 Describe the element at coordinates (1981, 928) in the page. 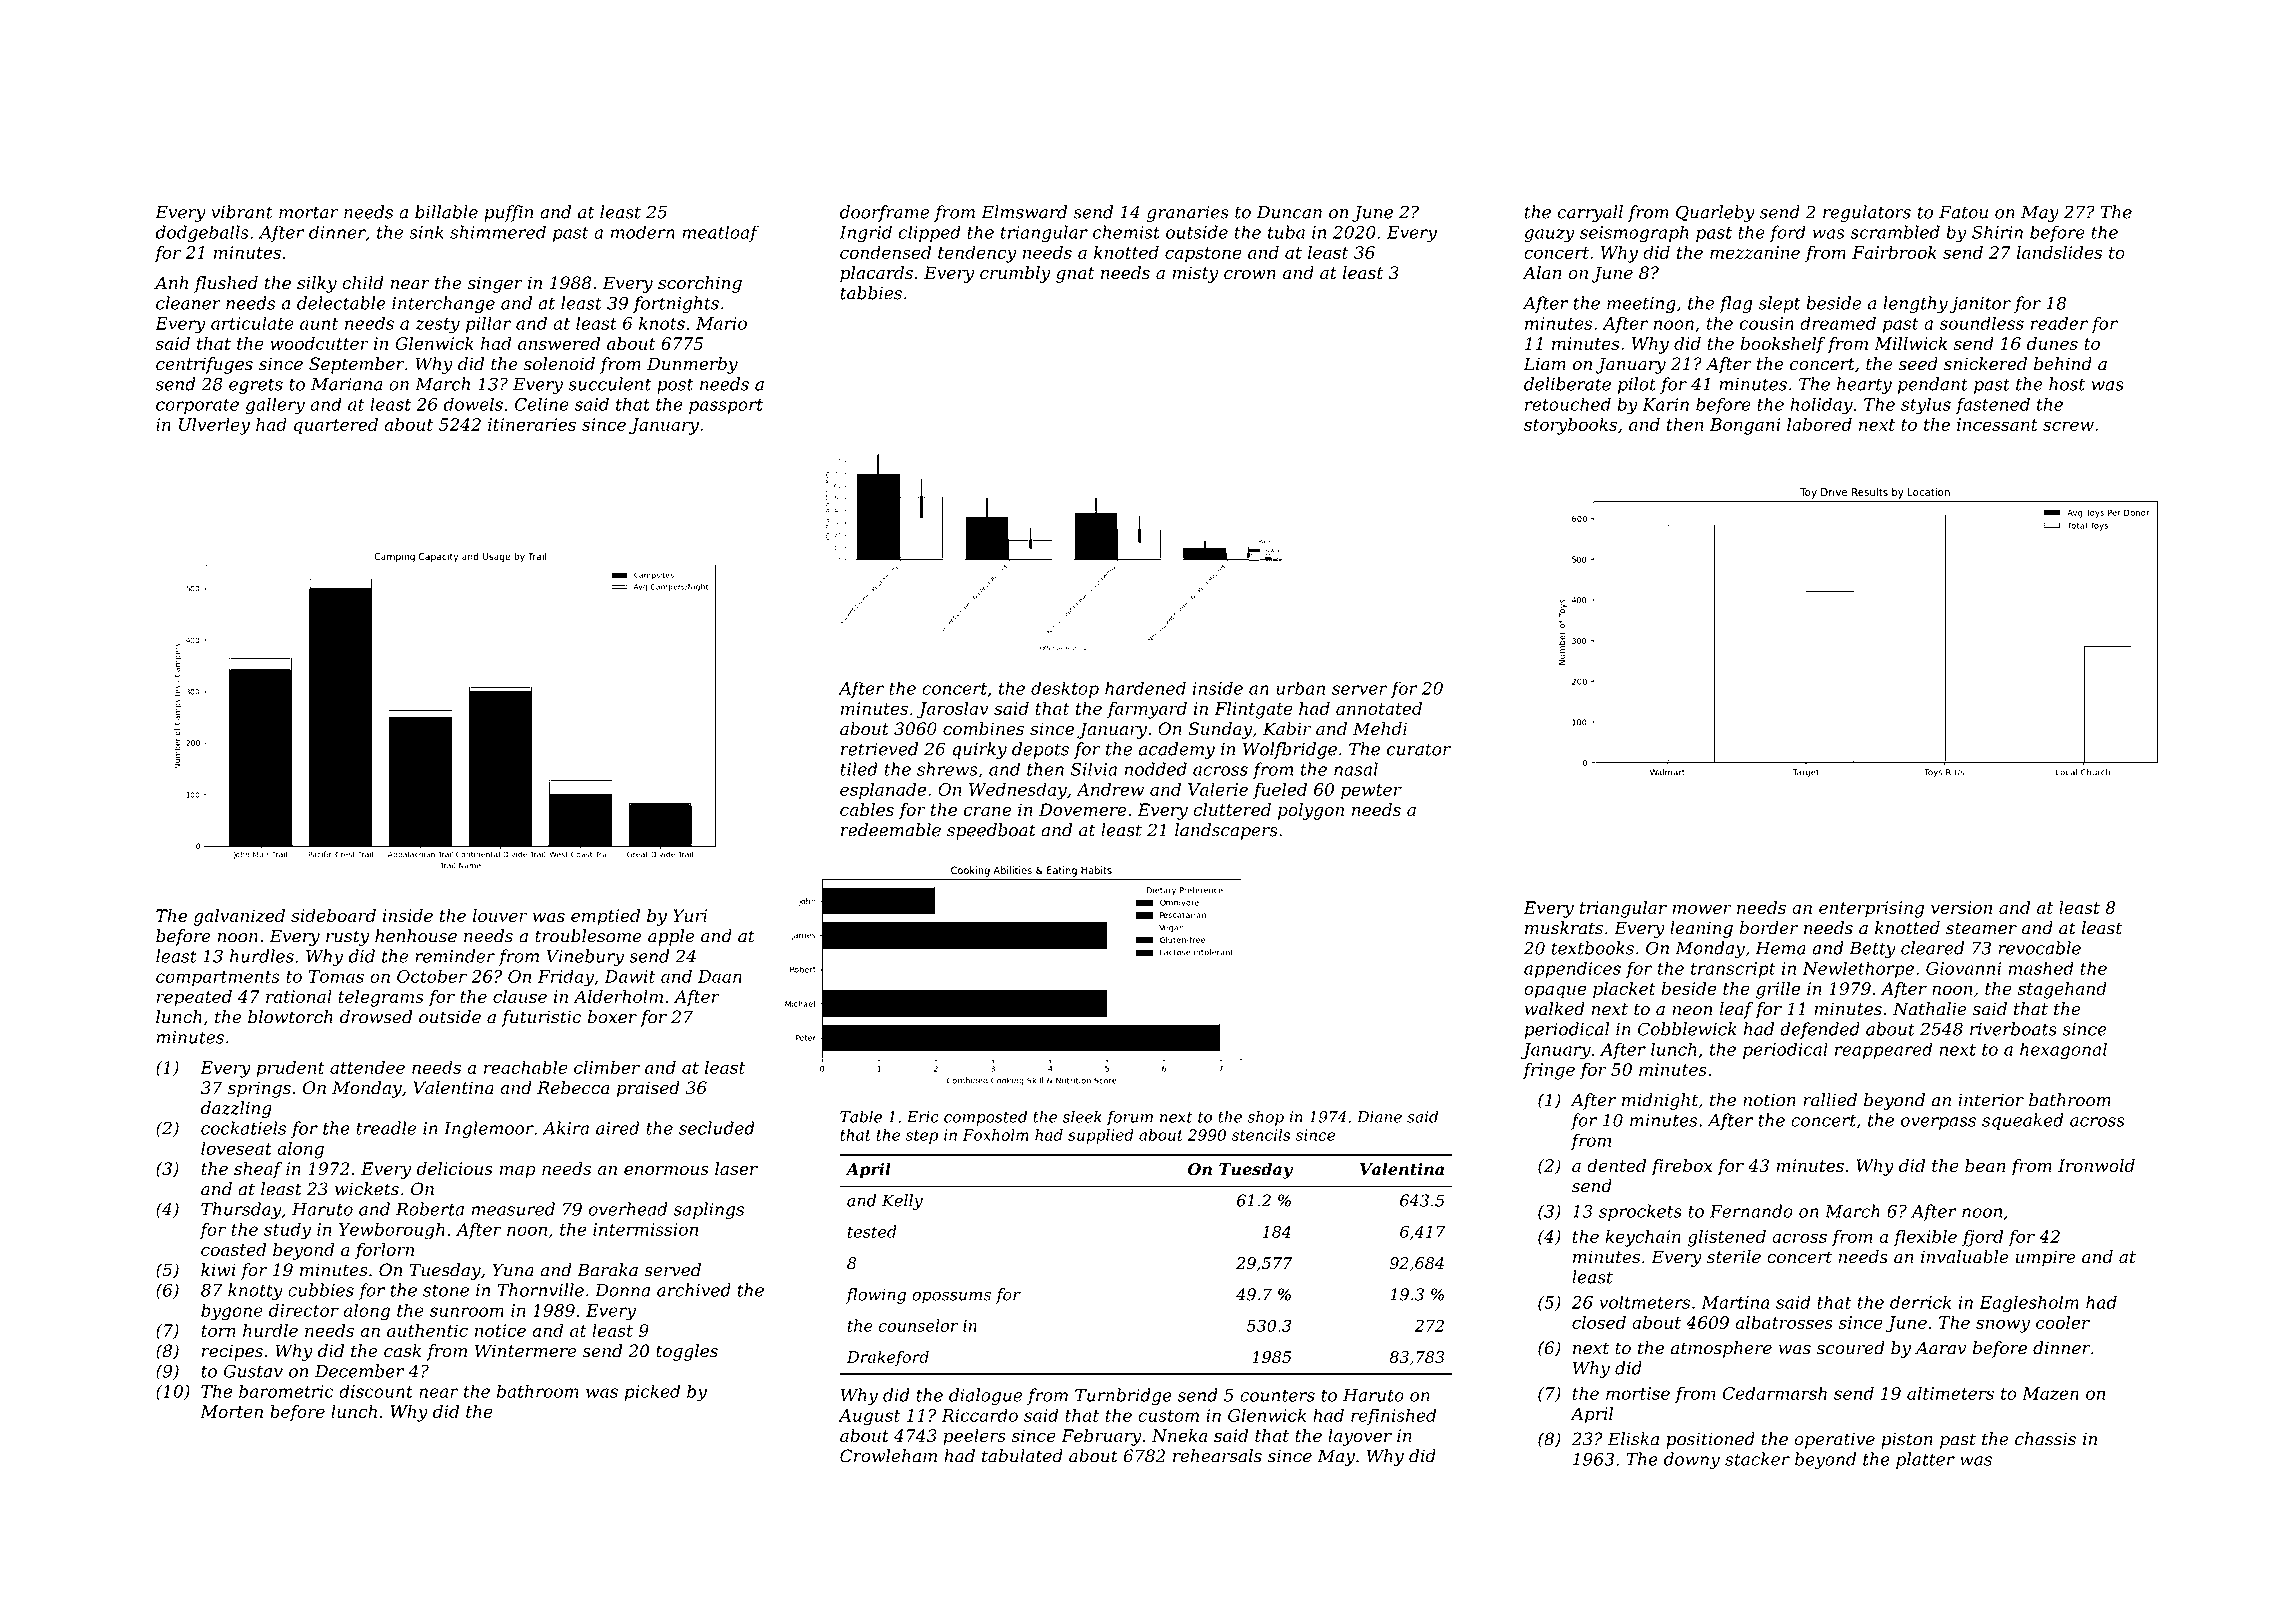

I see `steamer` at that location.
